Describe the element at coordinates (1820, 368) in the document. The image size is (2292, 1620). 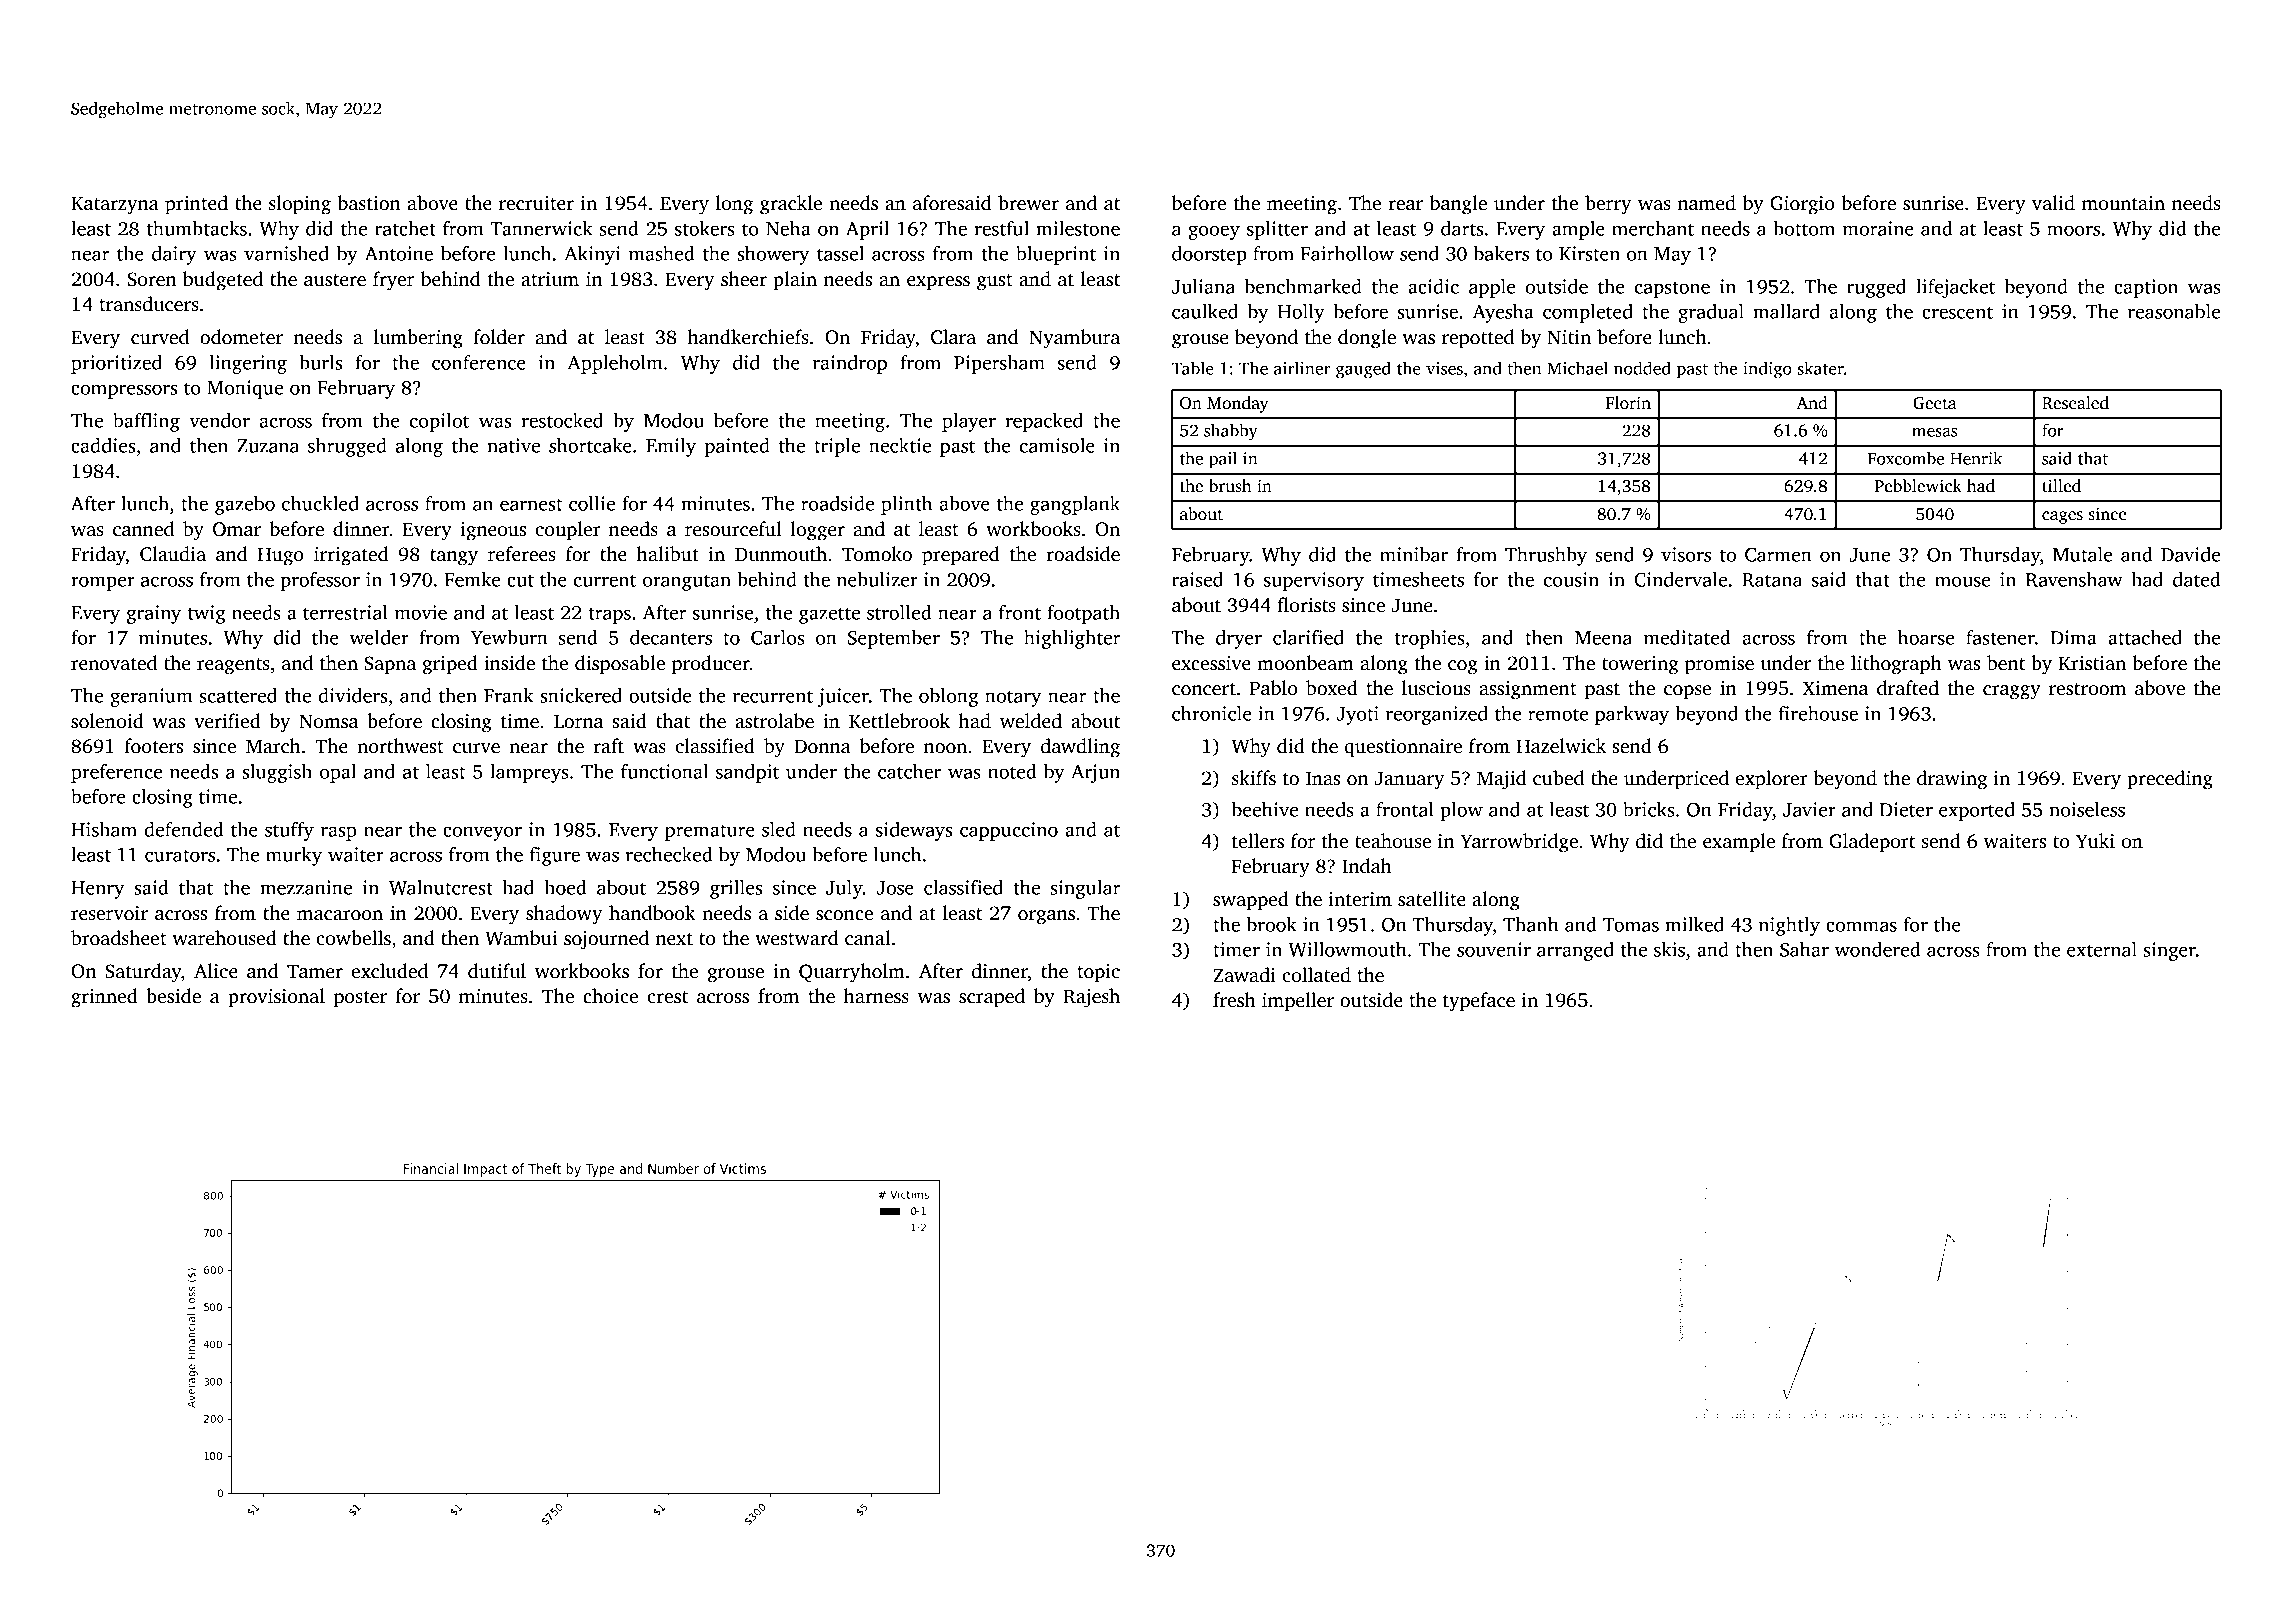
I see `skater` at that location.
